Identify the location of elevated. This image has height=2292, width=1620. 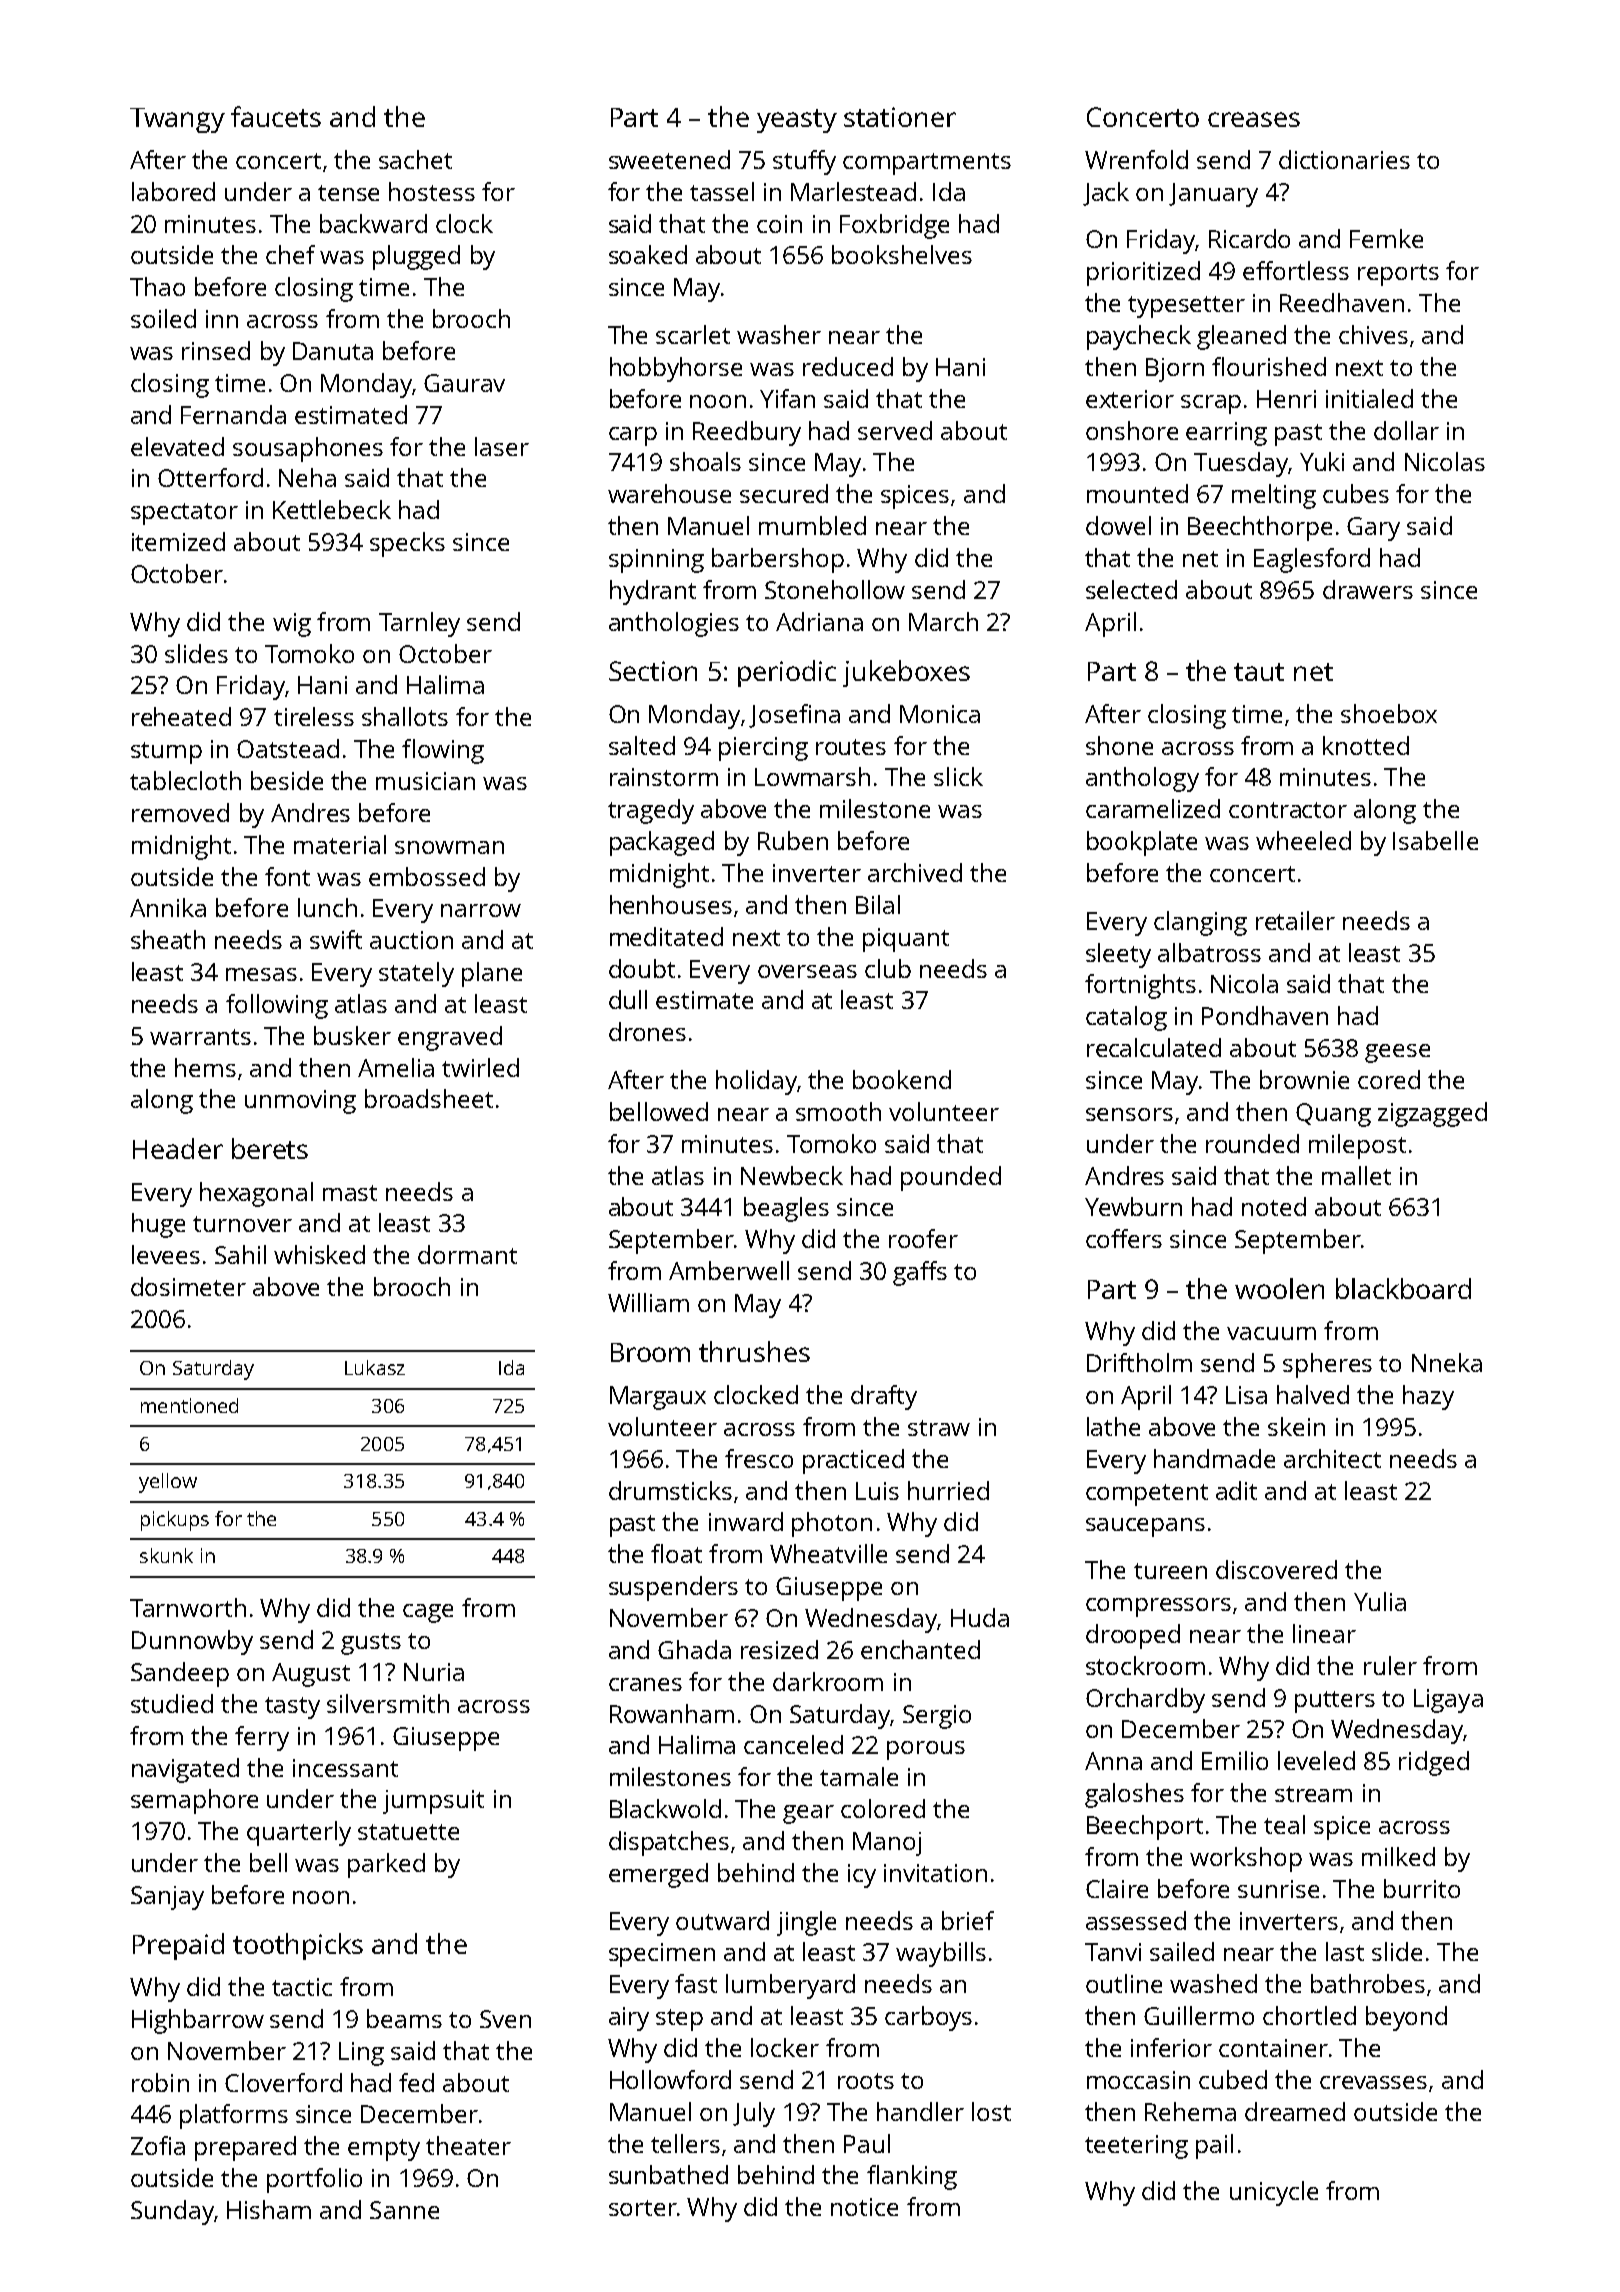
(177, 446).
